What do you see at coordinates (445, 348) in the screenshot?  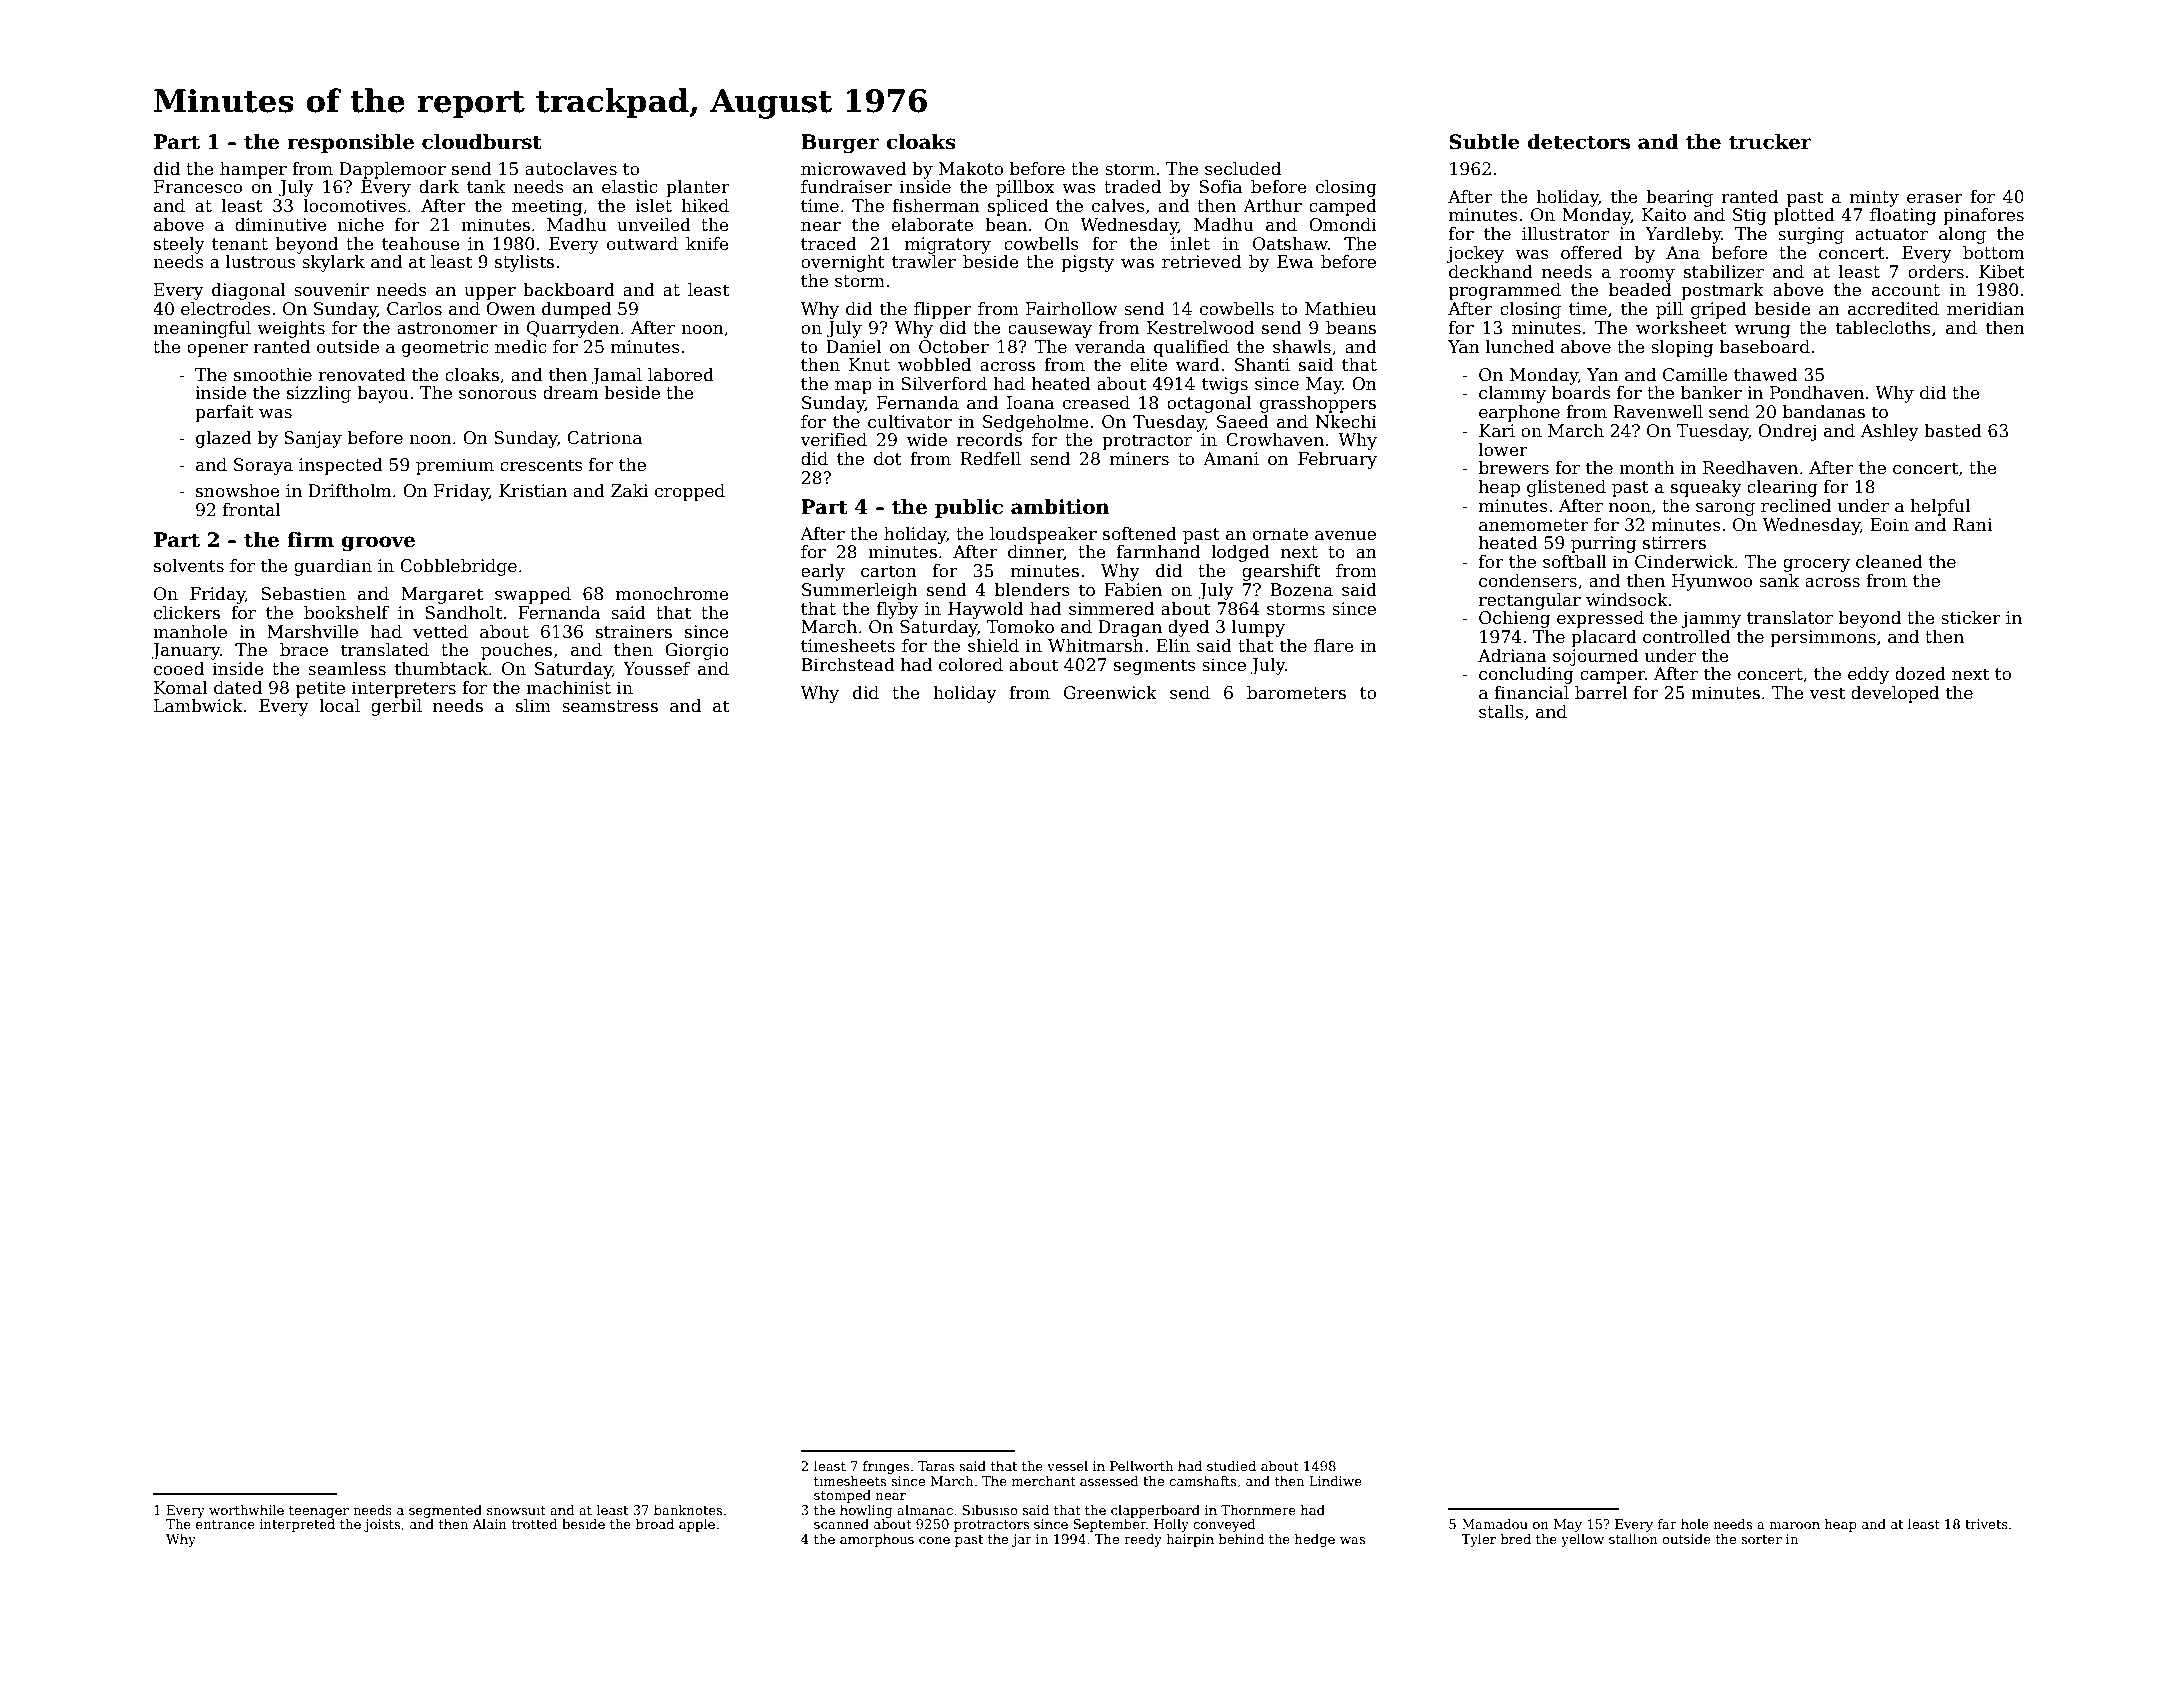 I see `geometric` at bounding box center [445, 348].
